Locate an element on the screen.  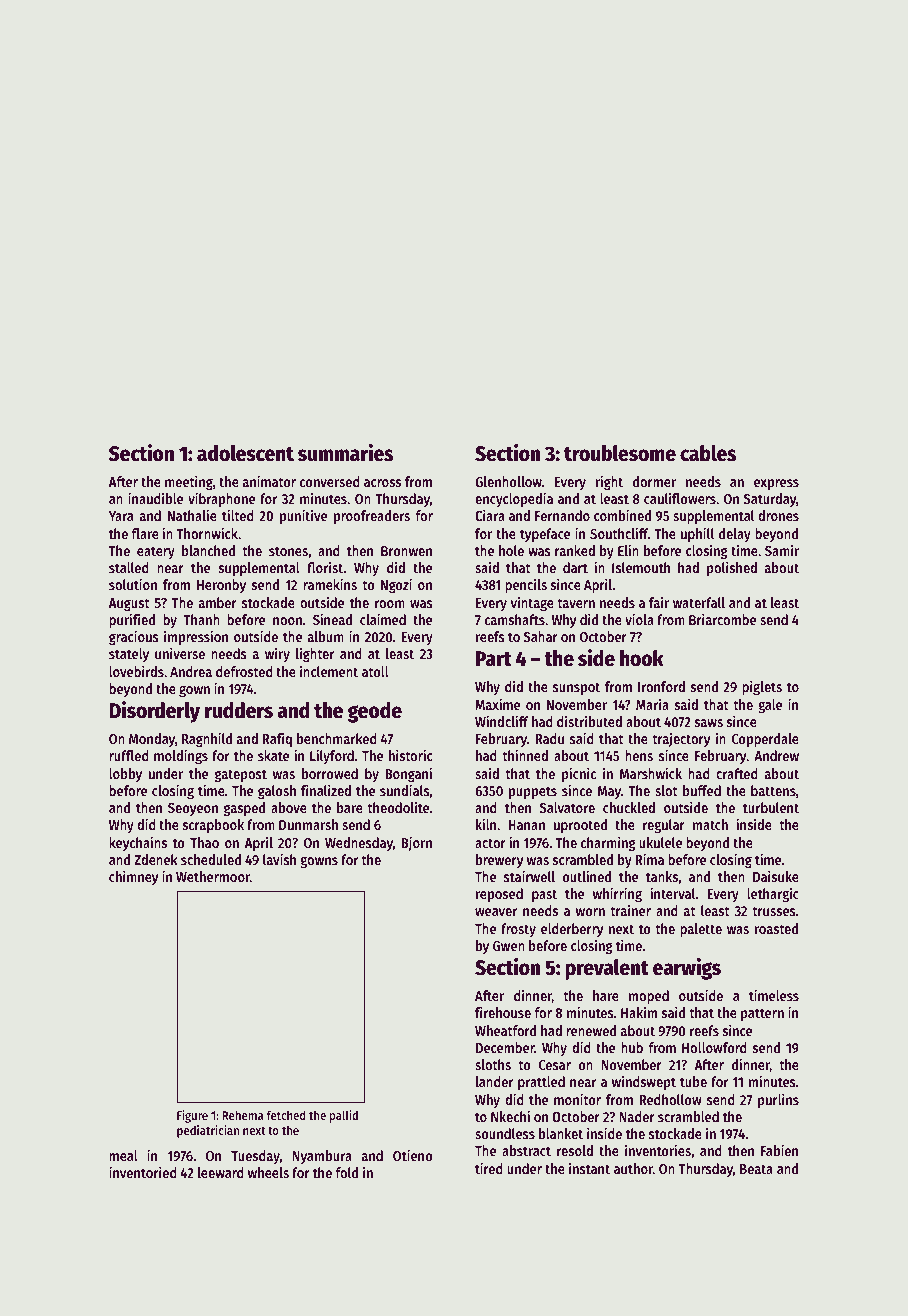
combined is located at coordinates (622, 515).
